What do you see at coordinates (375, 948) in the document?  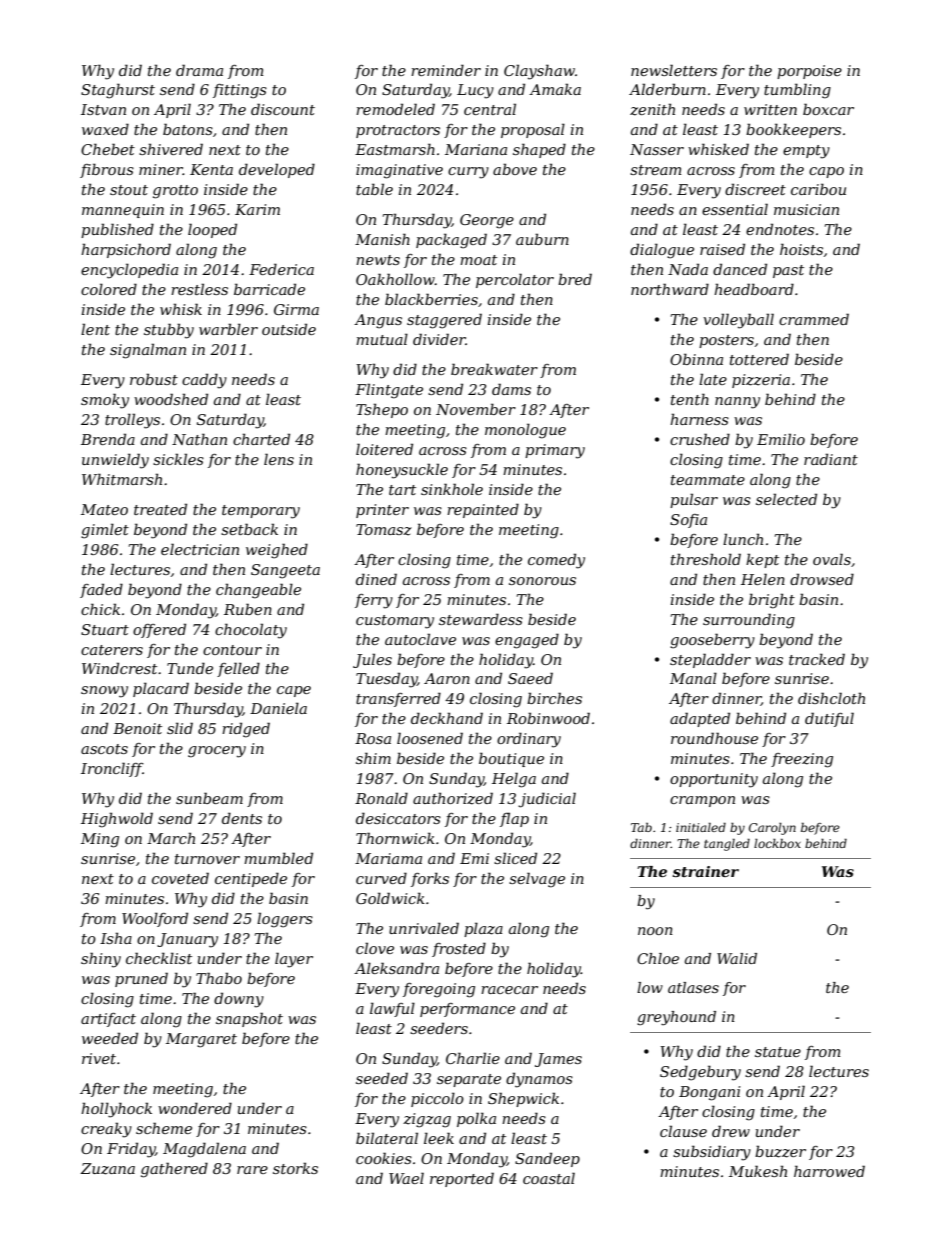 I see `clove` at bounding box center [375, 948].
